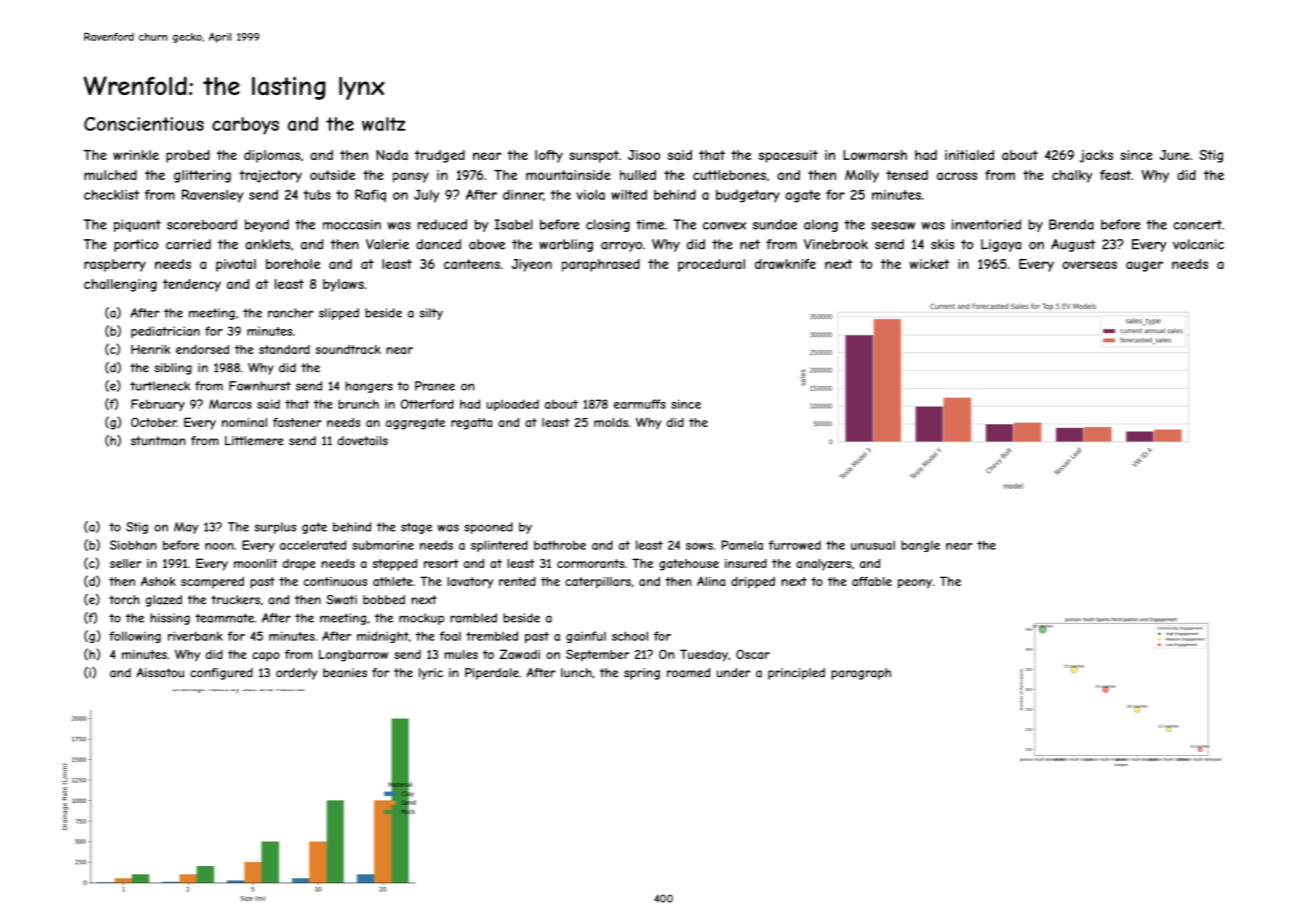 Image resolution: width=1308 pixels, height=924 pixels. Describe the element at coordinates (441, 563) in the page. I see `resort` at that location.
